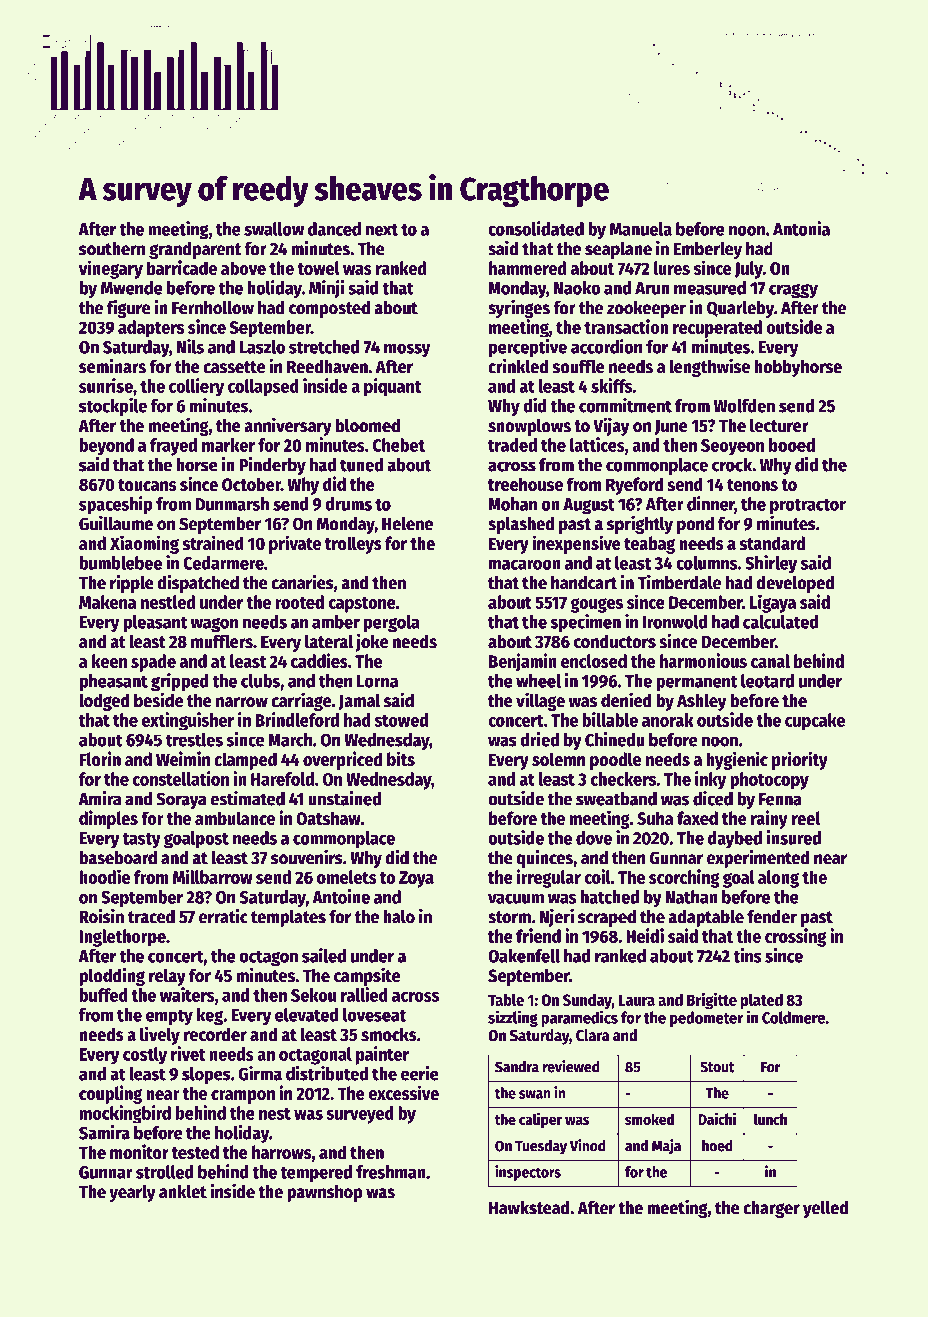  What do you see at coordinates (399, 917) in the document?
I see `halo` at bounding box center [399, 917].
